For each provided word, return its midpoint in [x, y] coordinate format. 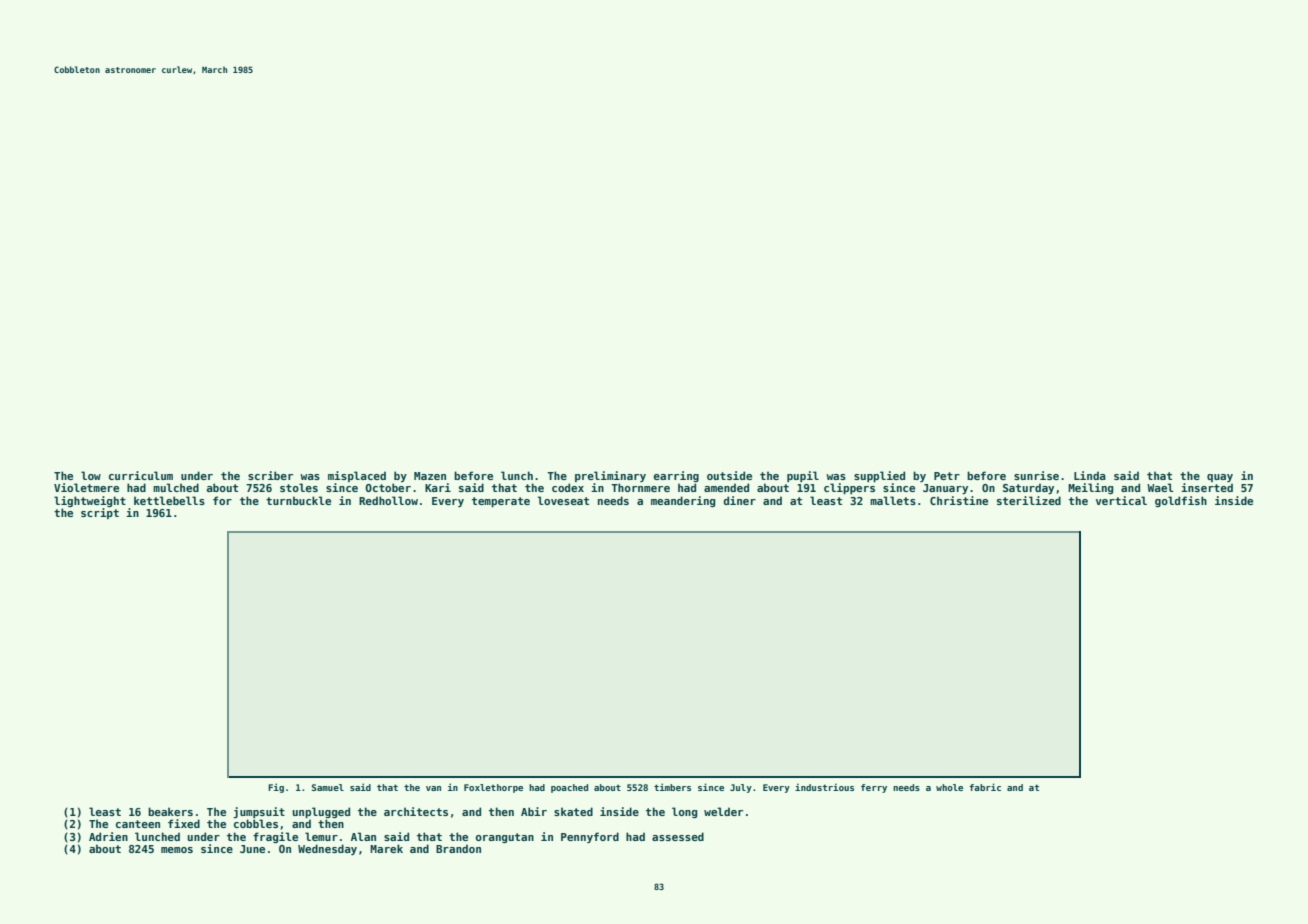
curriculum [141, 475]
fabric [985, 787]
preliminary [610, 476]
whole [949, 787]
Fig [276, 788]
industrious [824, 787]
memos [177, 850]
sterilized [1029, 500]
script [100, 513]
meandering [683, 501]
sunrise [1036, 475]
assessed [678, 836]
